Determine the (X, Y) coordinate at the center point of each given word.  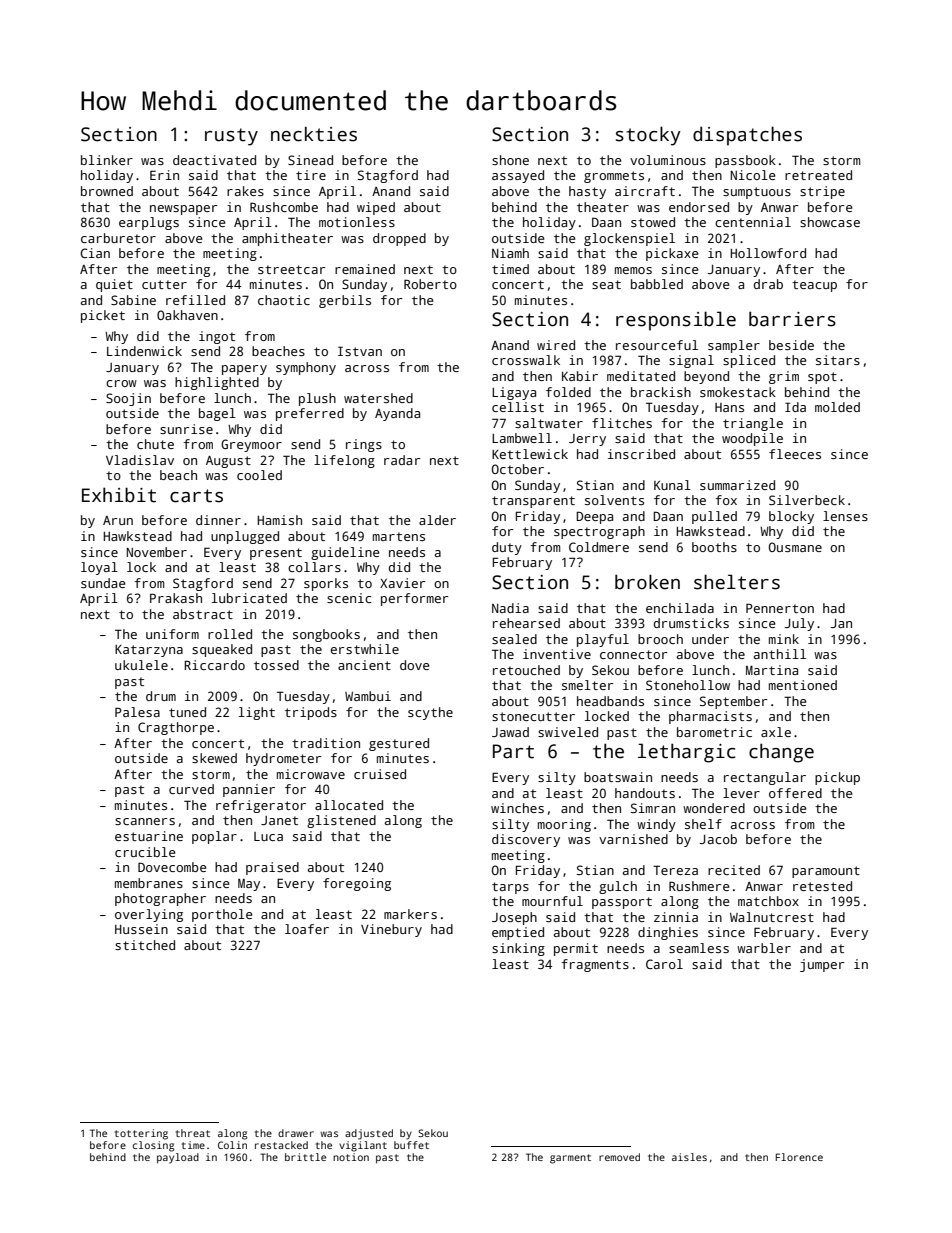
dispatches (747, 136)
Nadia (510, 608)
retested (822, 886)
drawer (296, 1133)
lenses (845, 516)
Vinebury (391, 930)
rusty (231, 137)
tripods (311, 713)
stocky (648, 136)
